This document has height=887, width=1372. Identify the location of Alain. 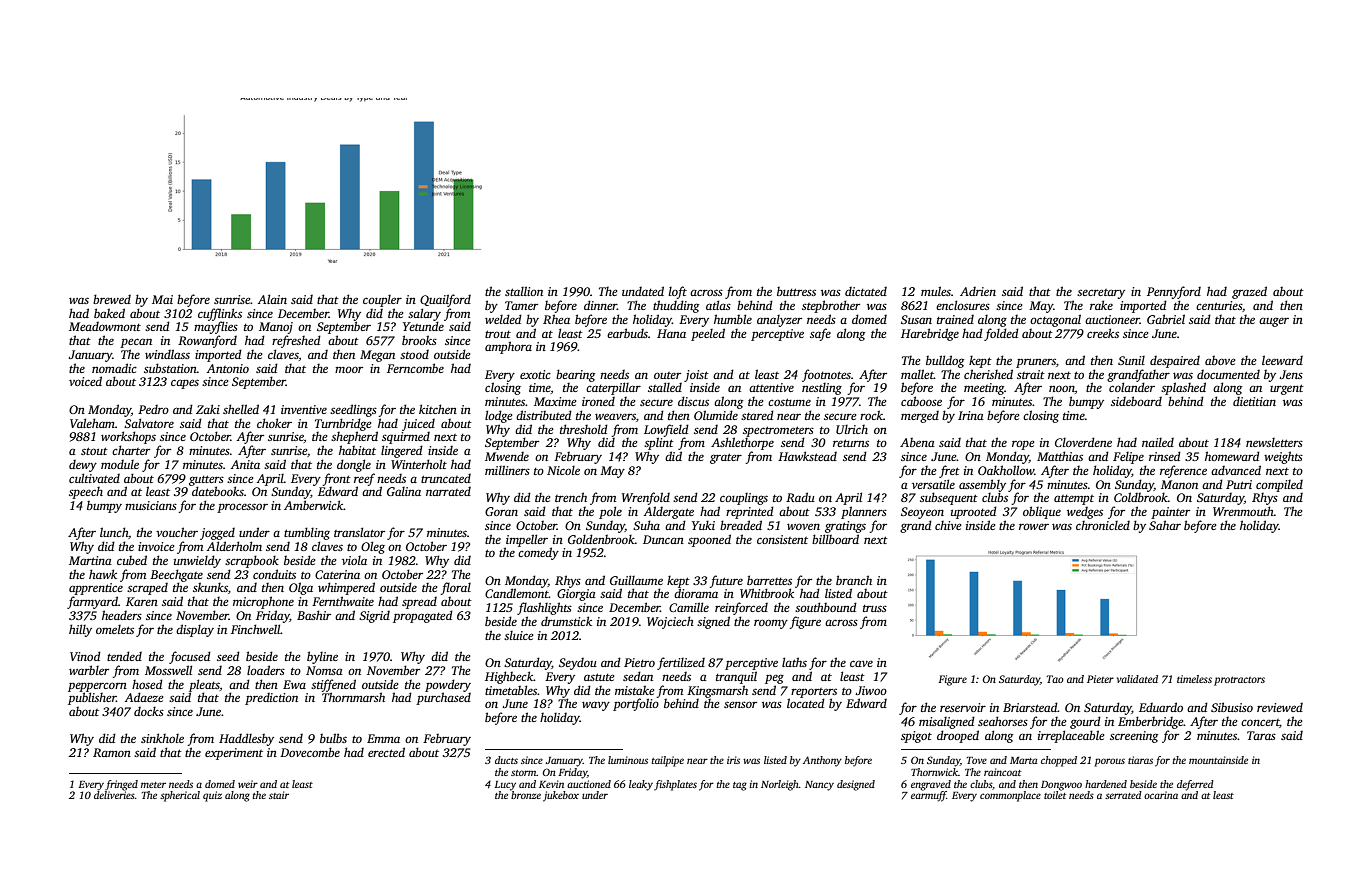
(272, 299).
